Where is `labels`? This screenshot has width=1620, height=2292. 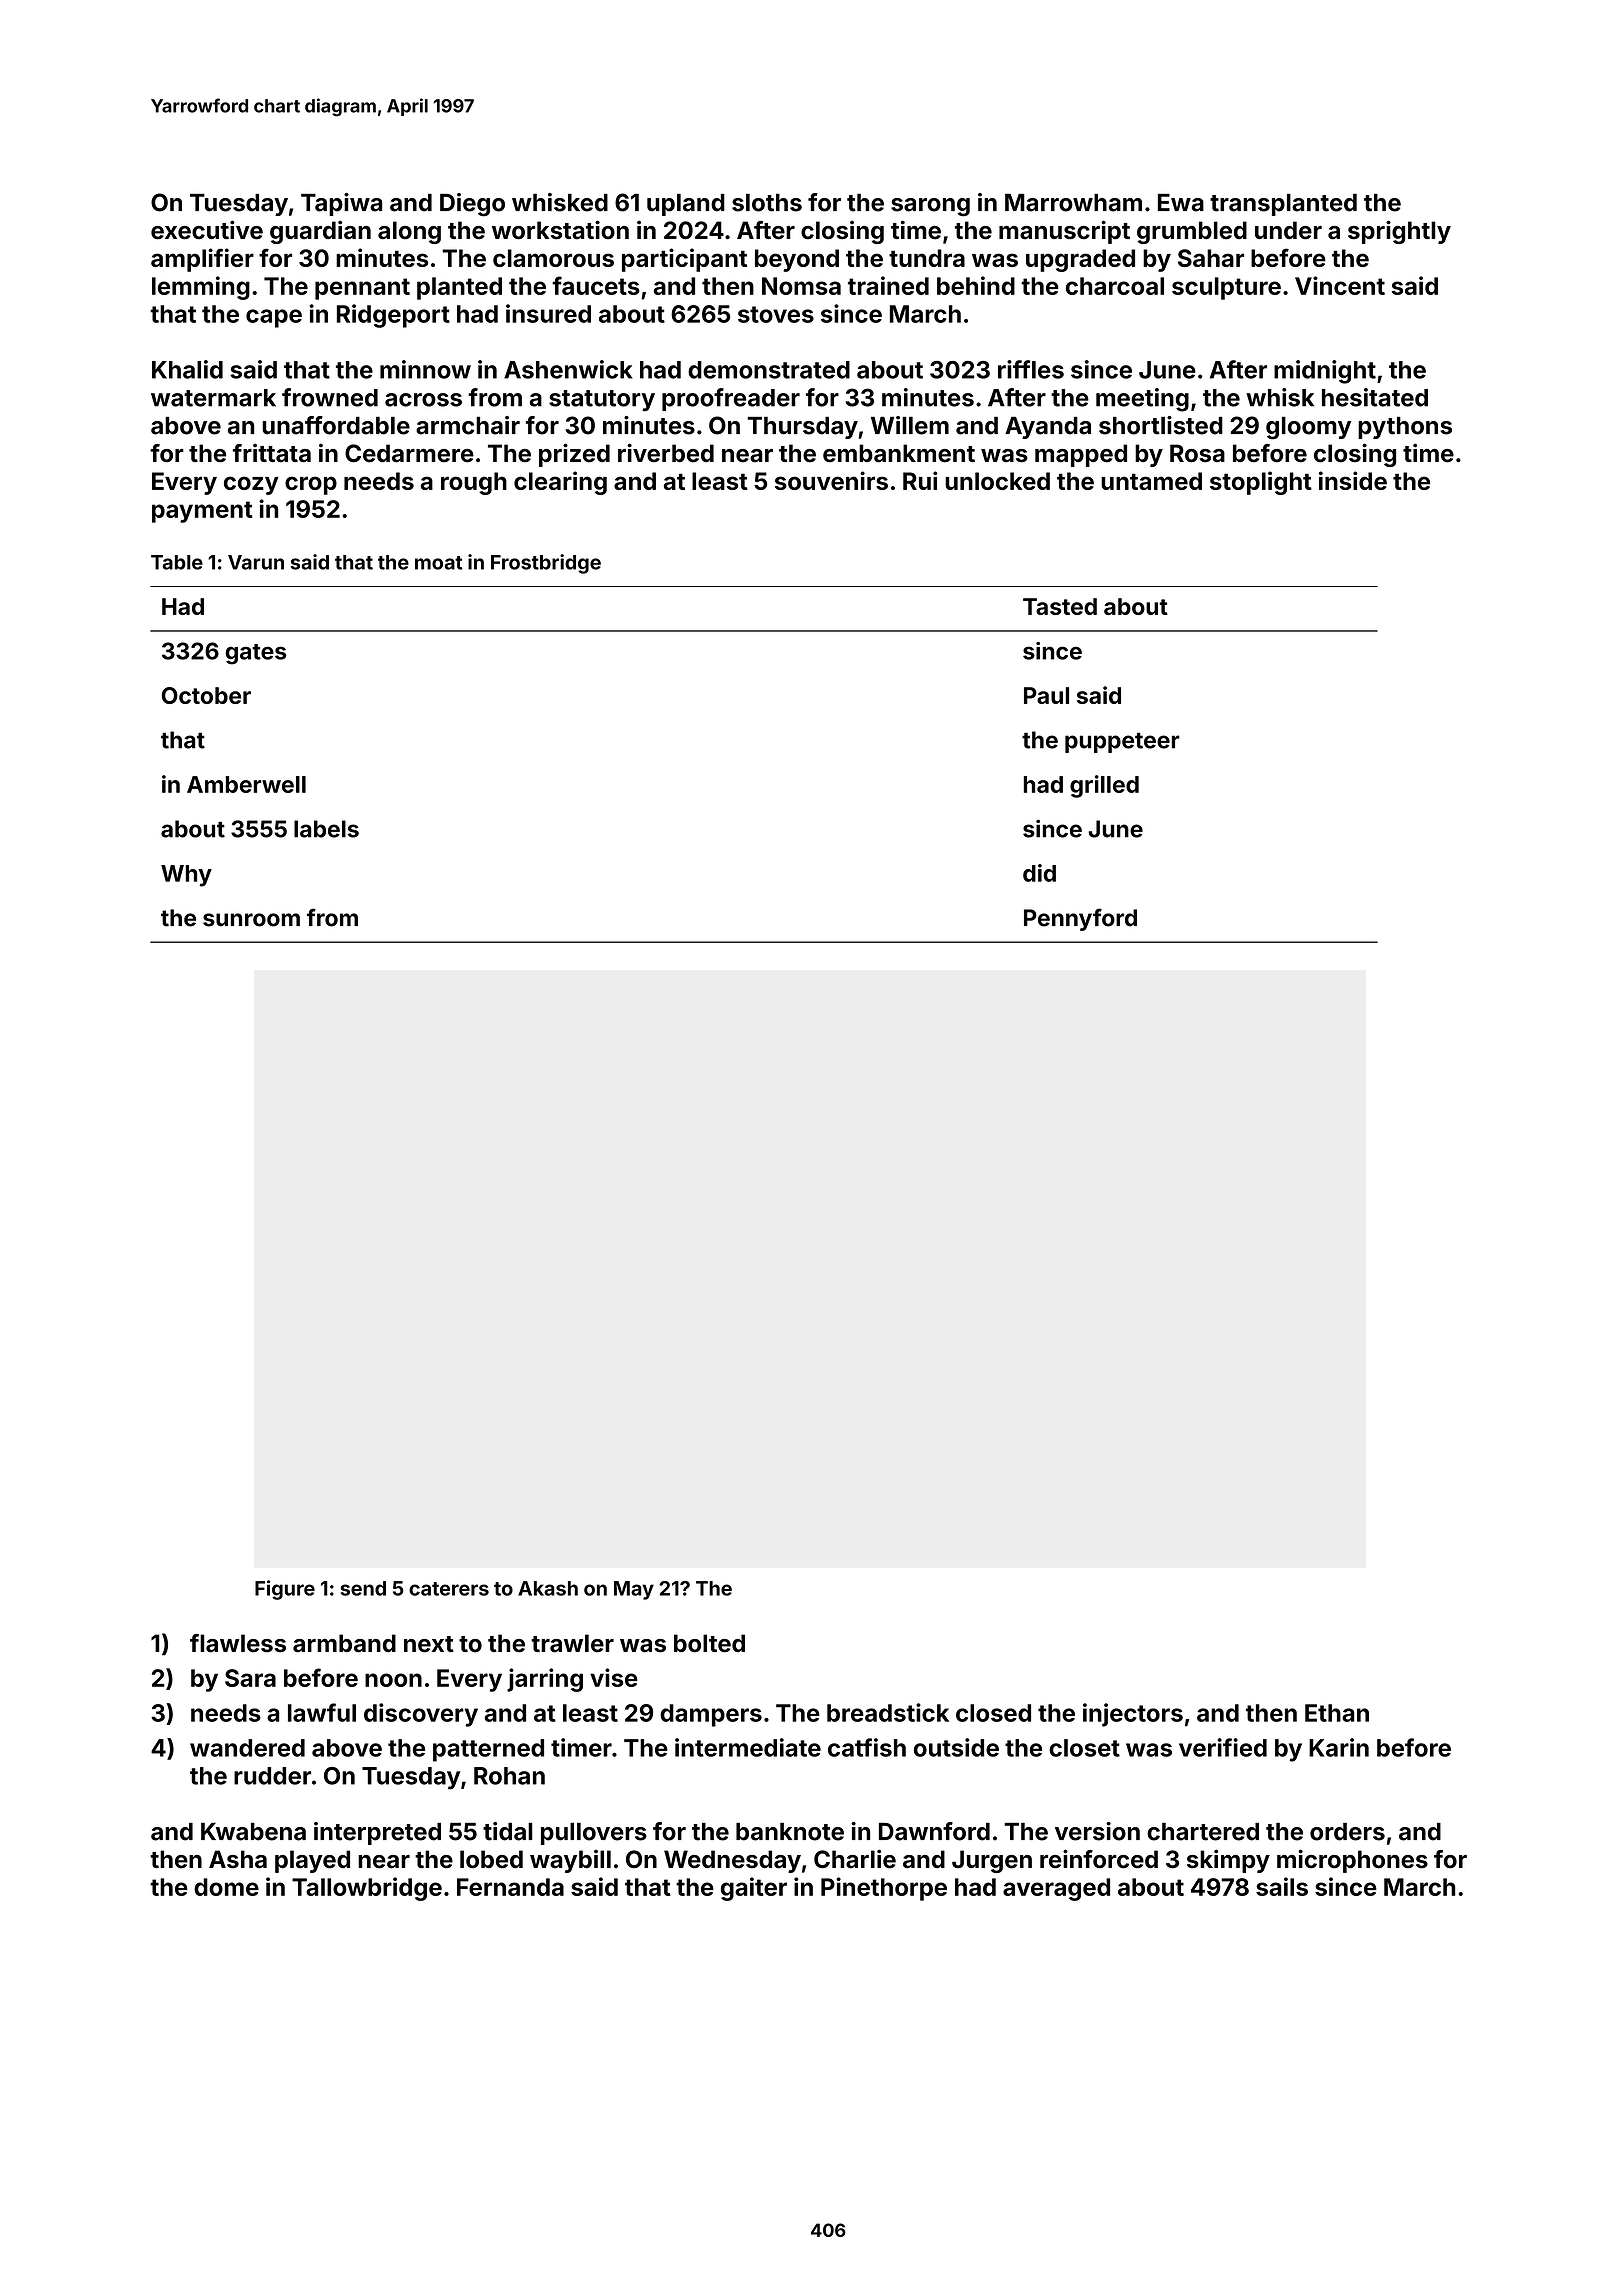
labels is located at coordinates (326, 829).
